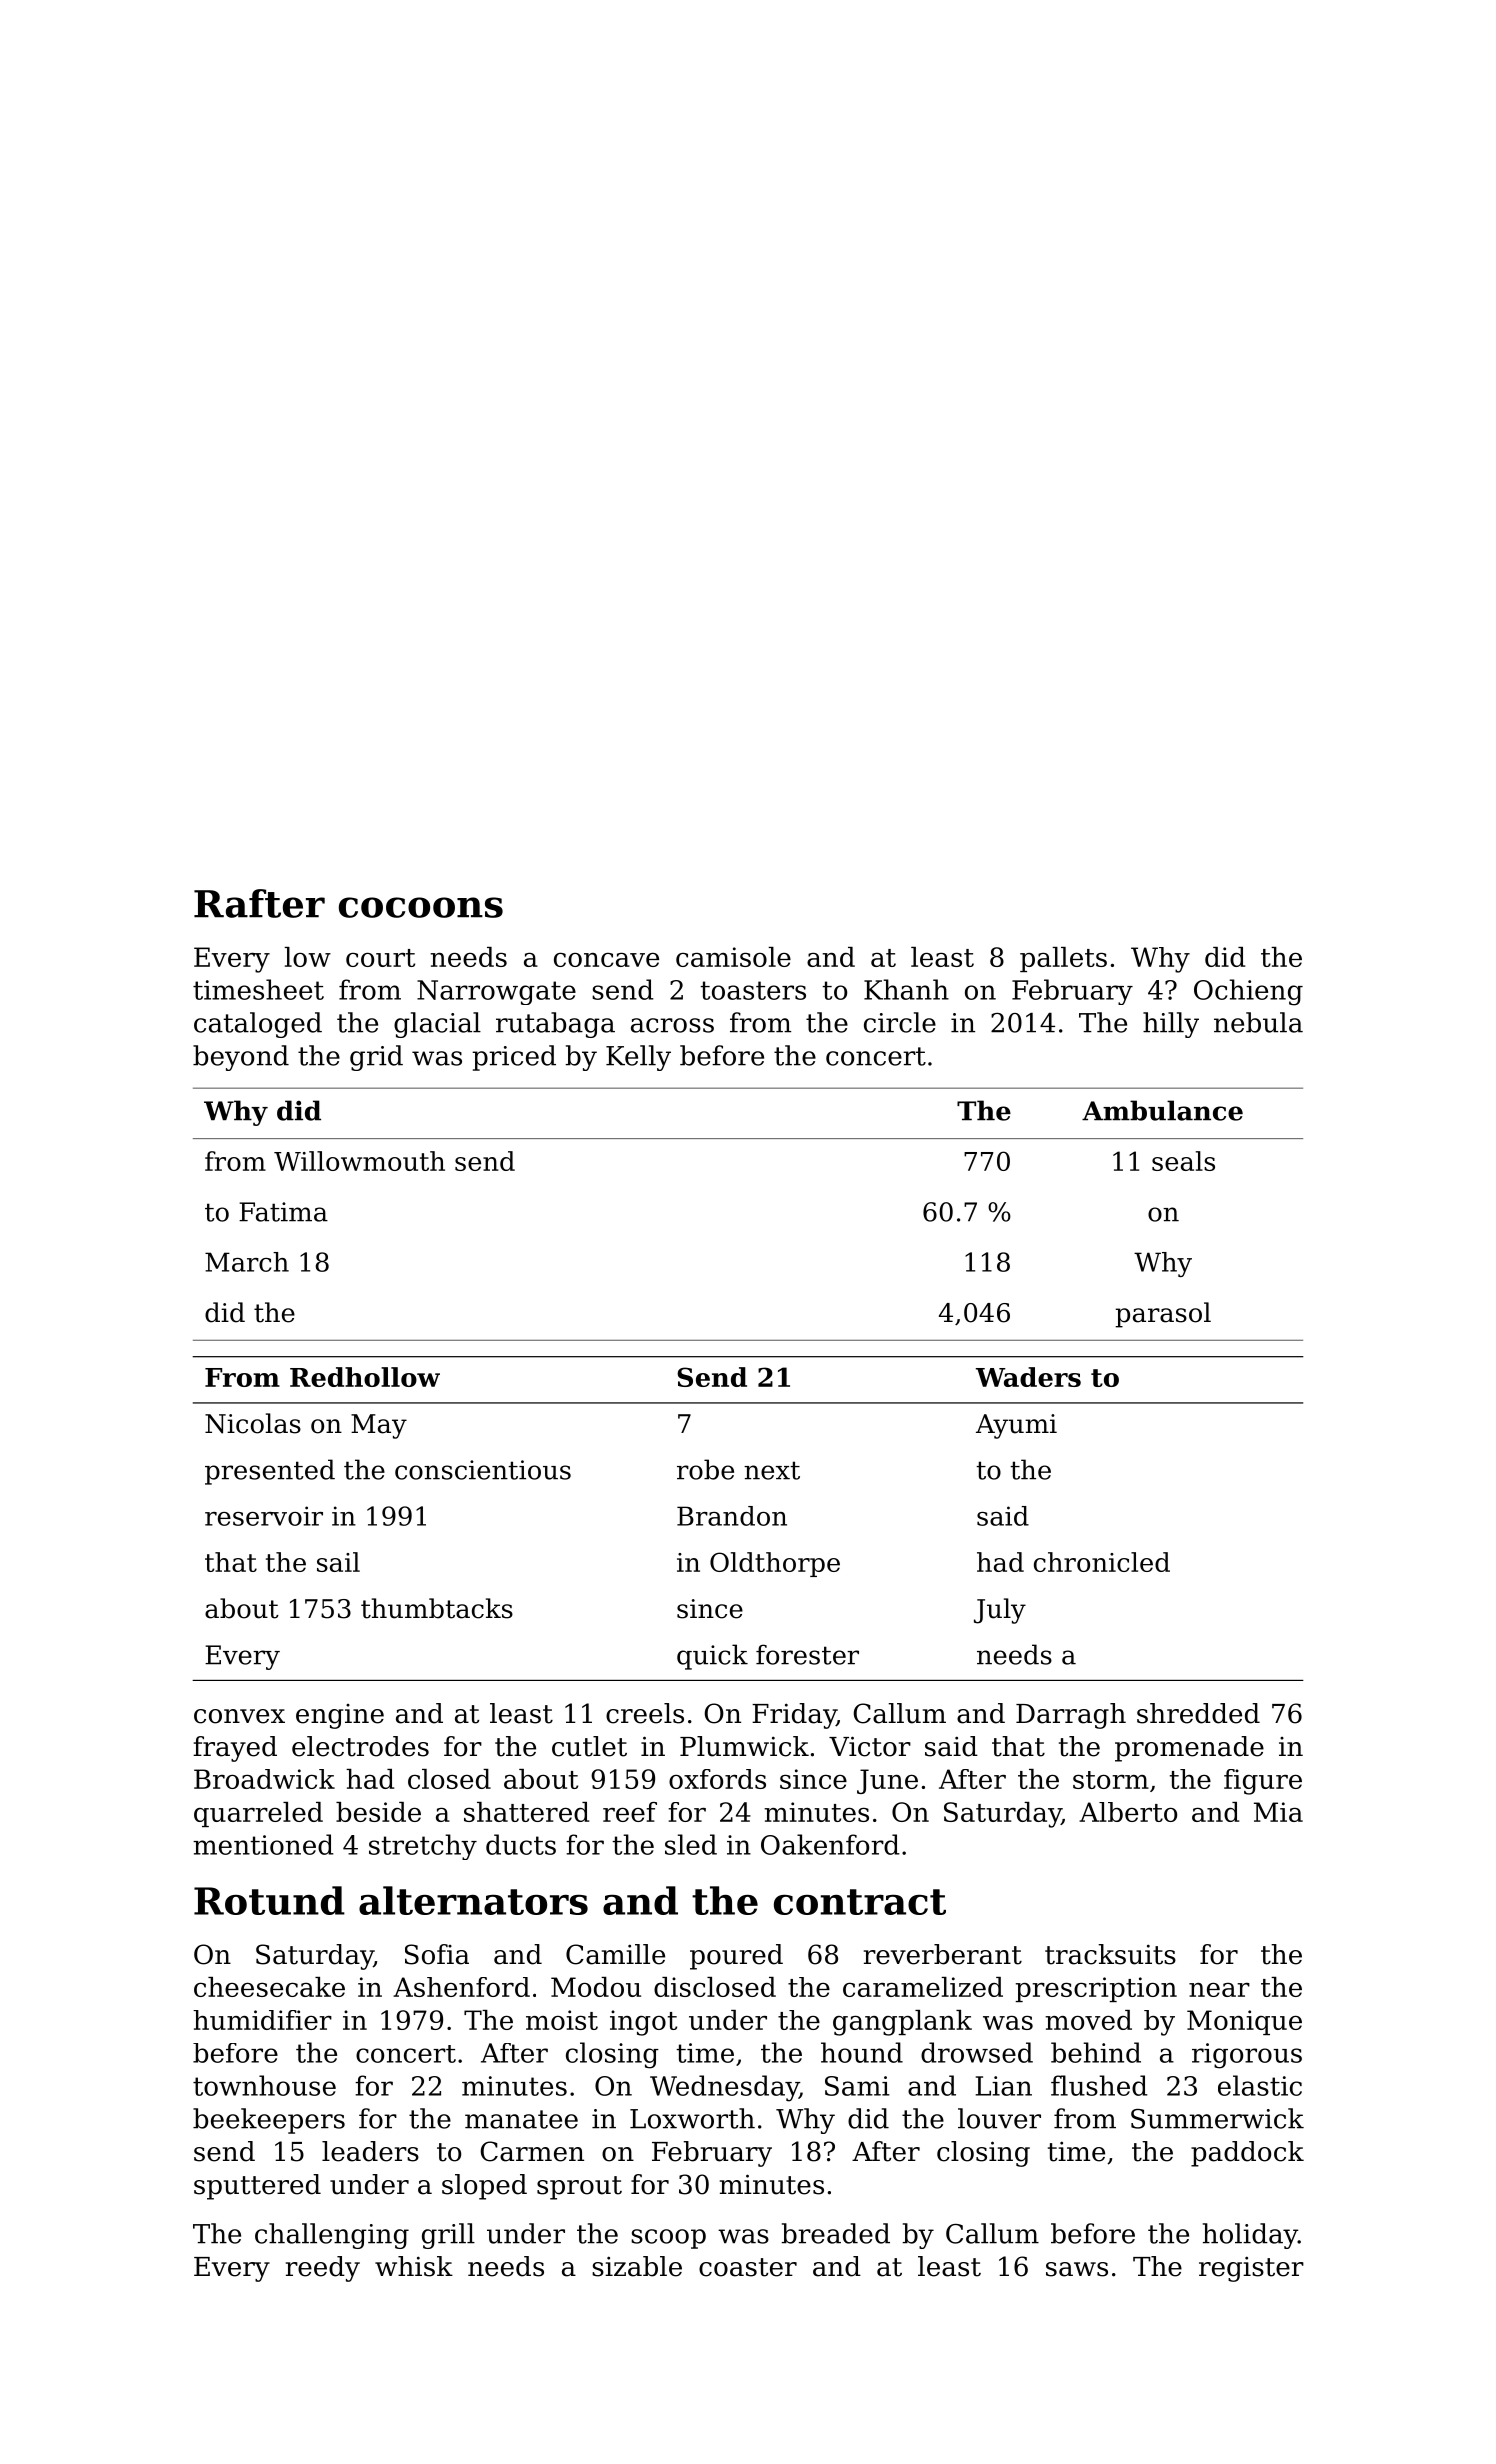 The height and width of the screenshot is (2464, 1496). What do you see at coordinates (258, 1025) in the screenshot?
I see `cataloged` at bounding box center [258, 1025].
